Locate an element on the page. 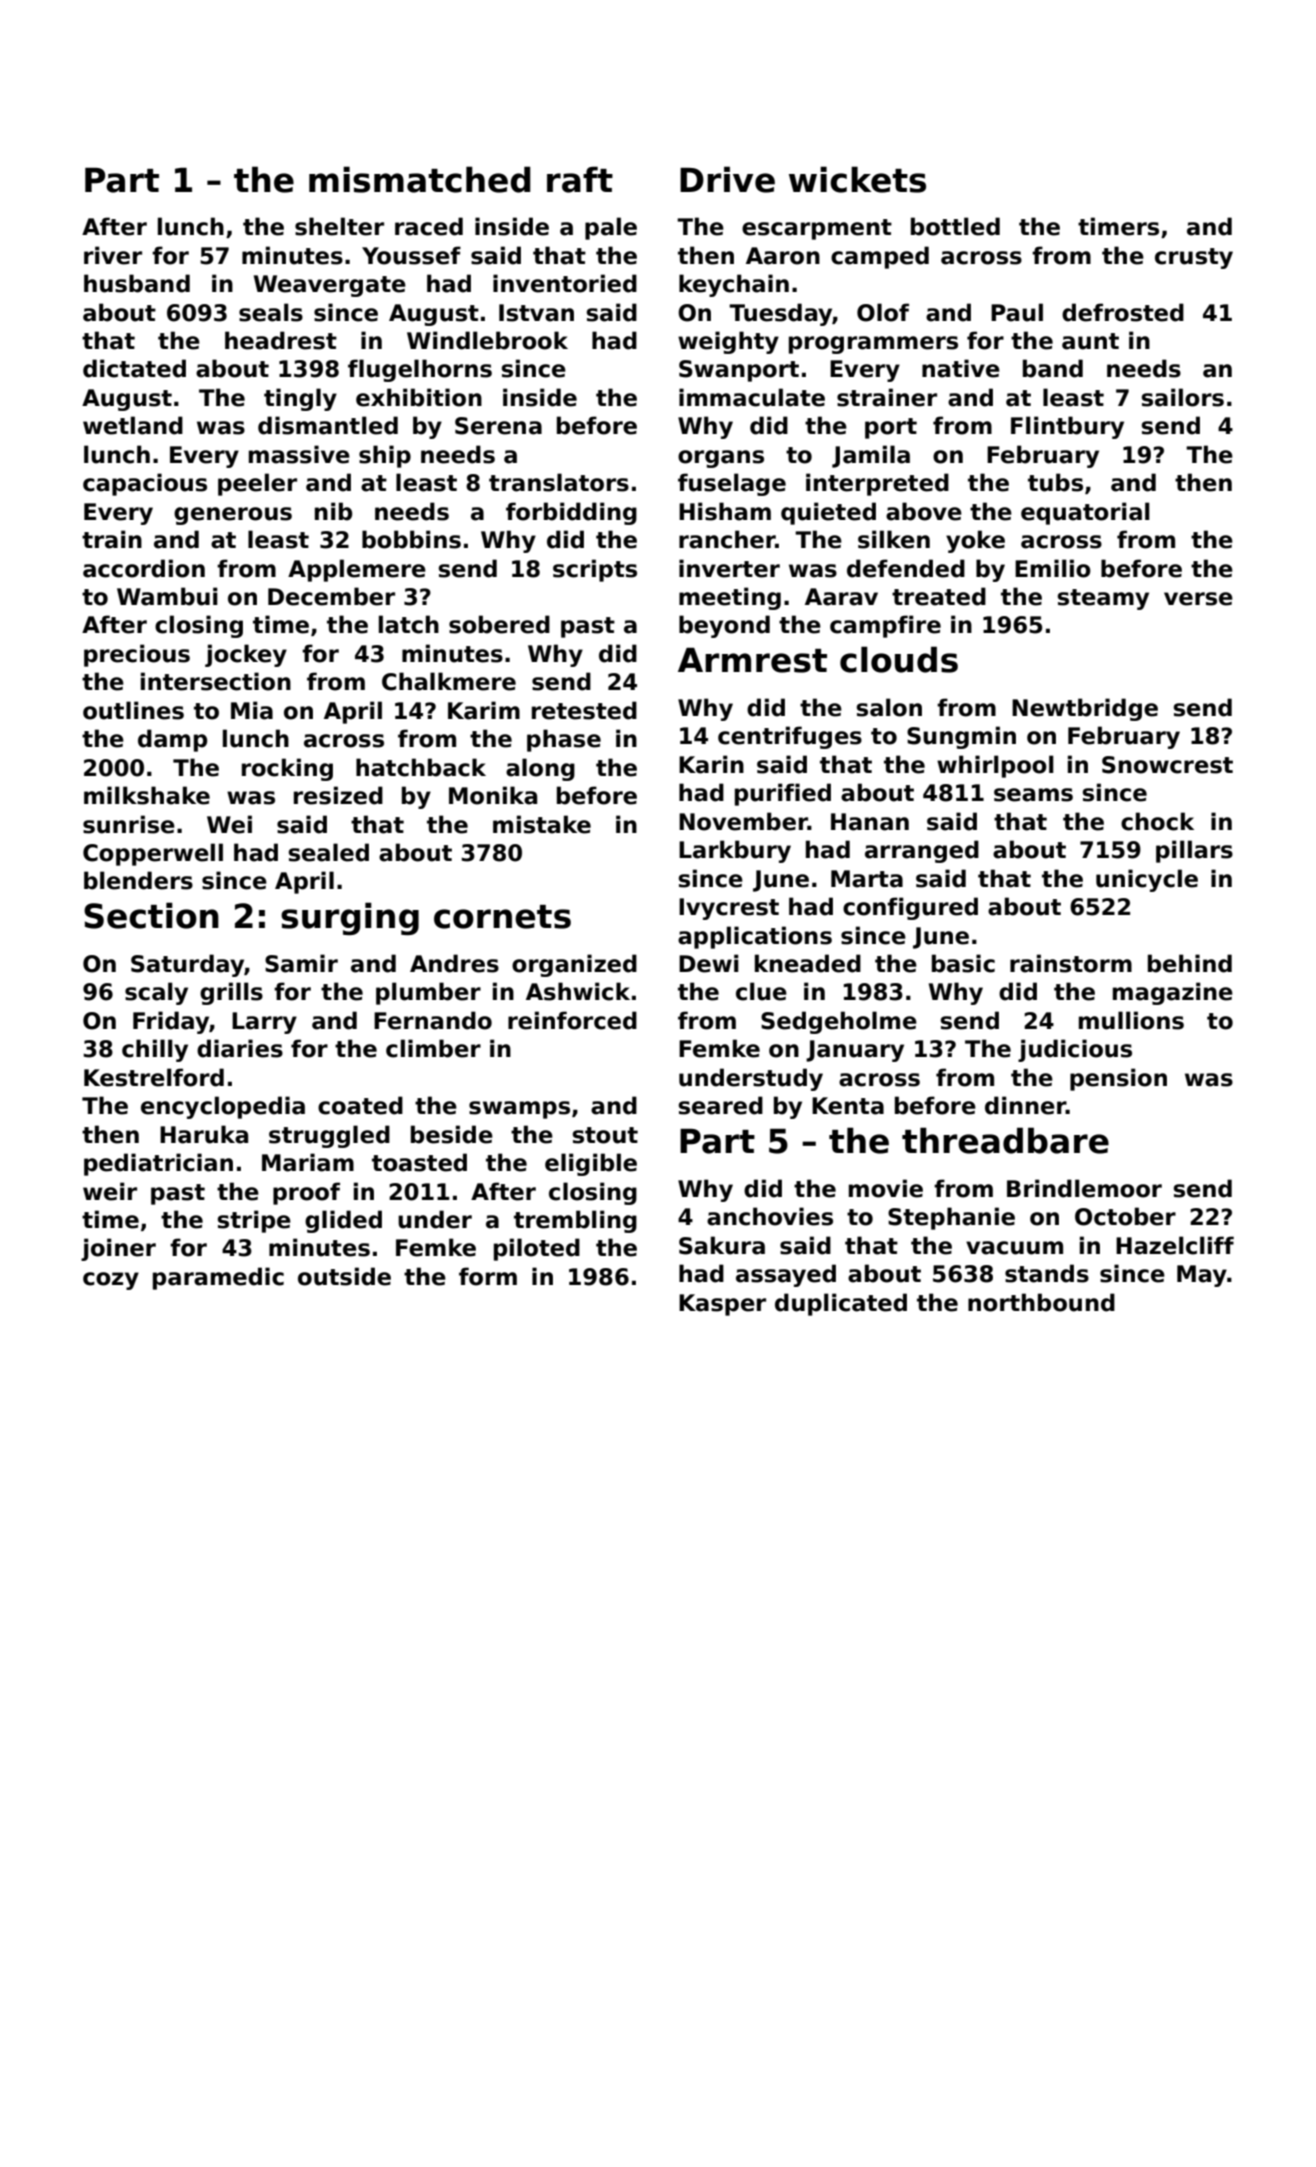 This page has height=2167, width=1316. Wambui is located at coordinates (167, 596).
